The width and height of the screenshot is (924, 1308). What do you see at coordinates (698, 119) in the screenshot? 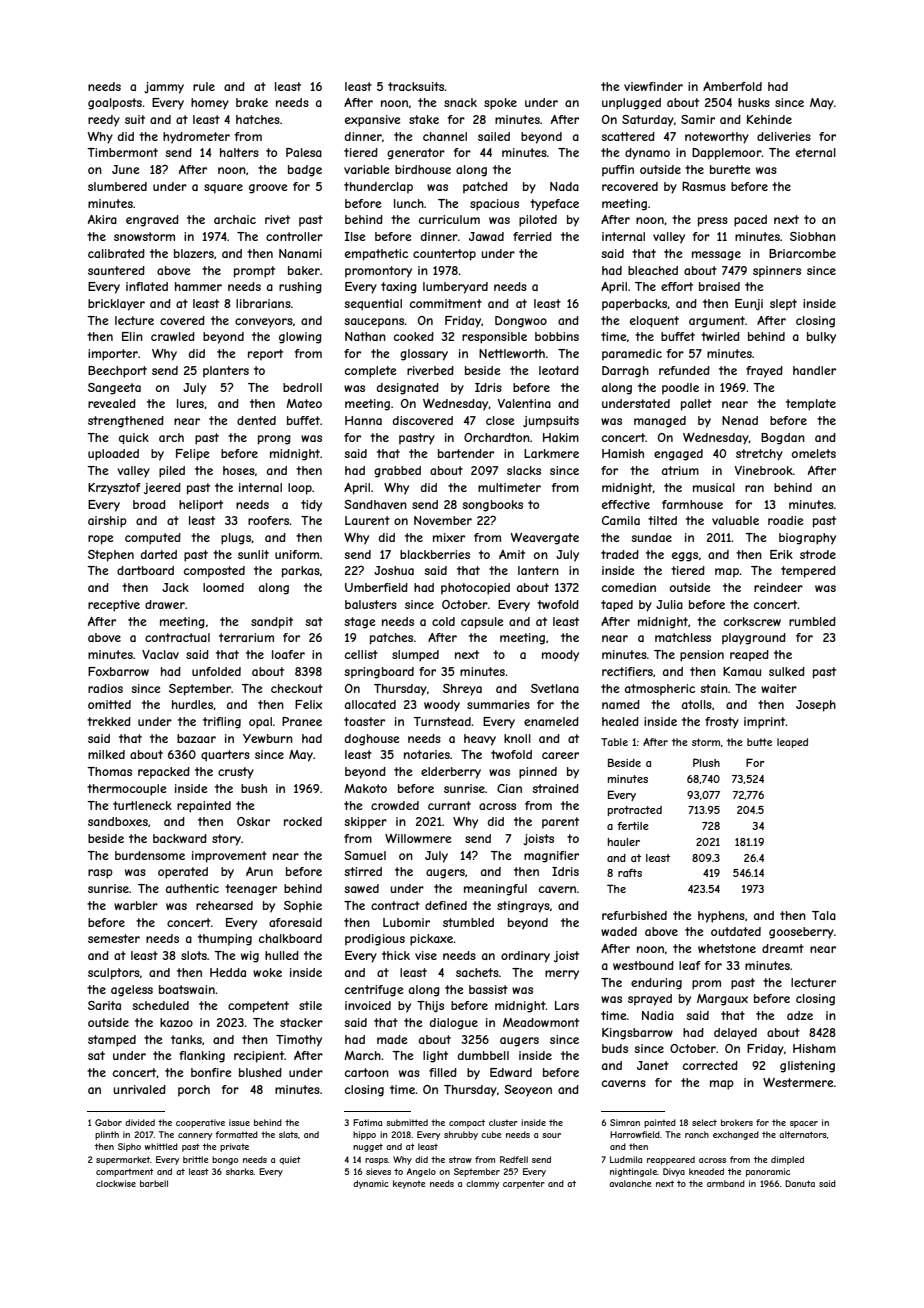
I see `Samir` at bounding box center [698, 119].
